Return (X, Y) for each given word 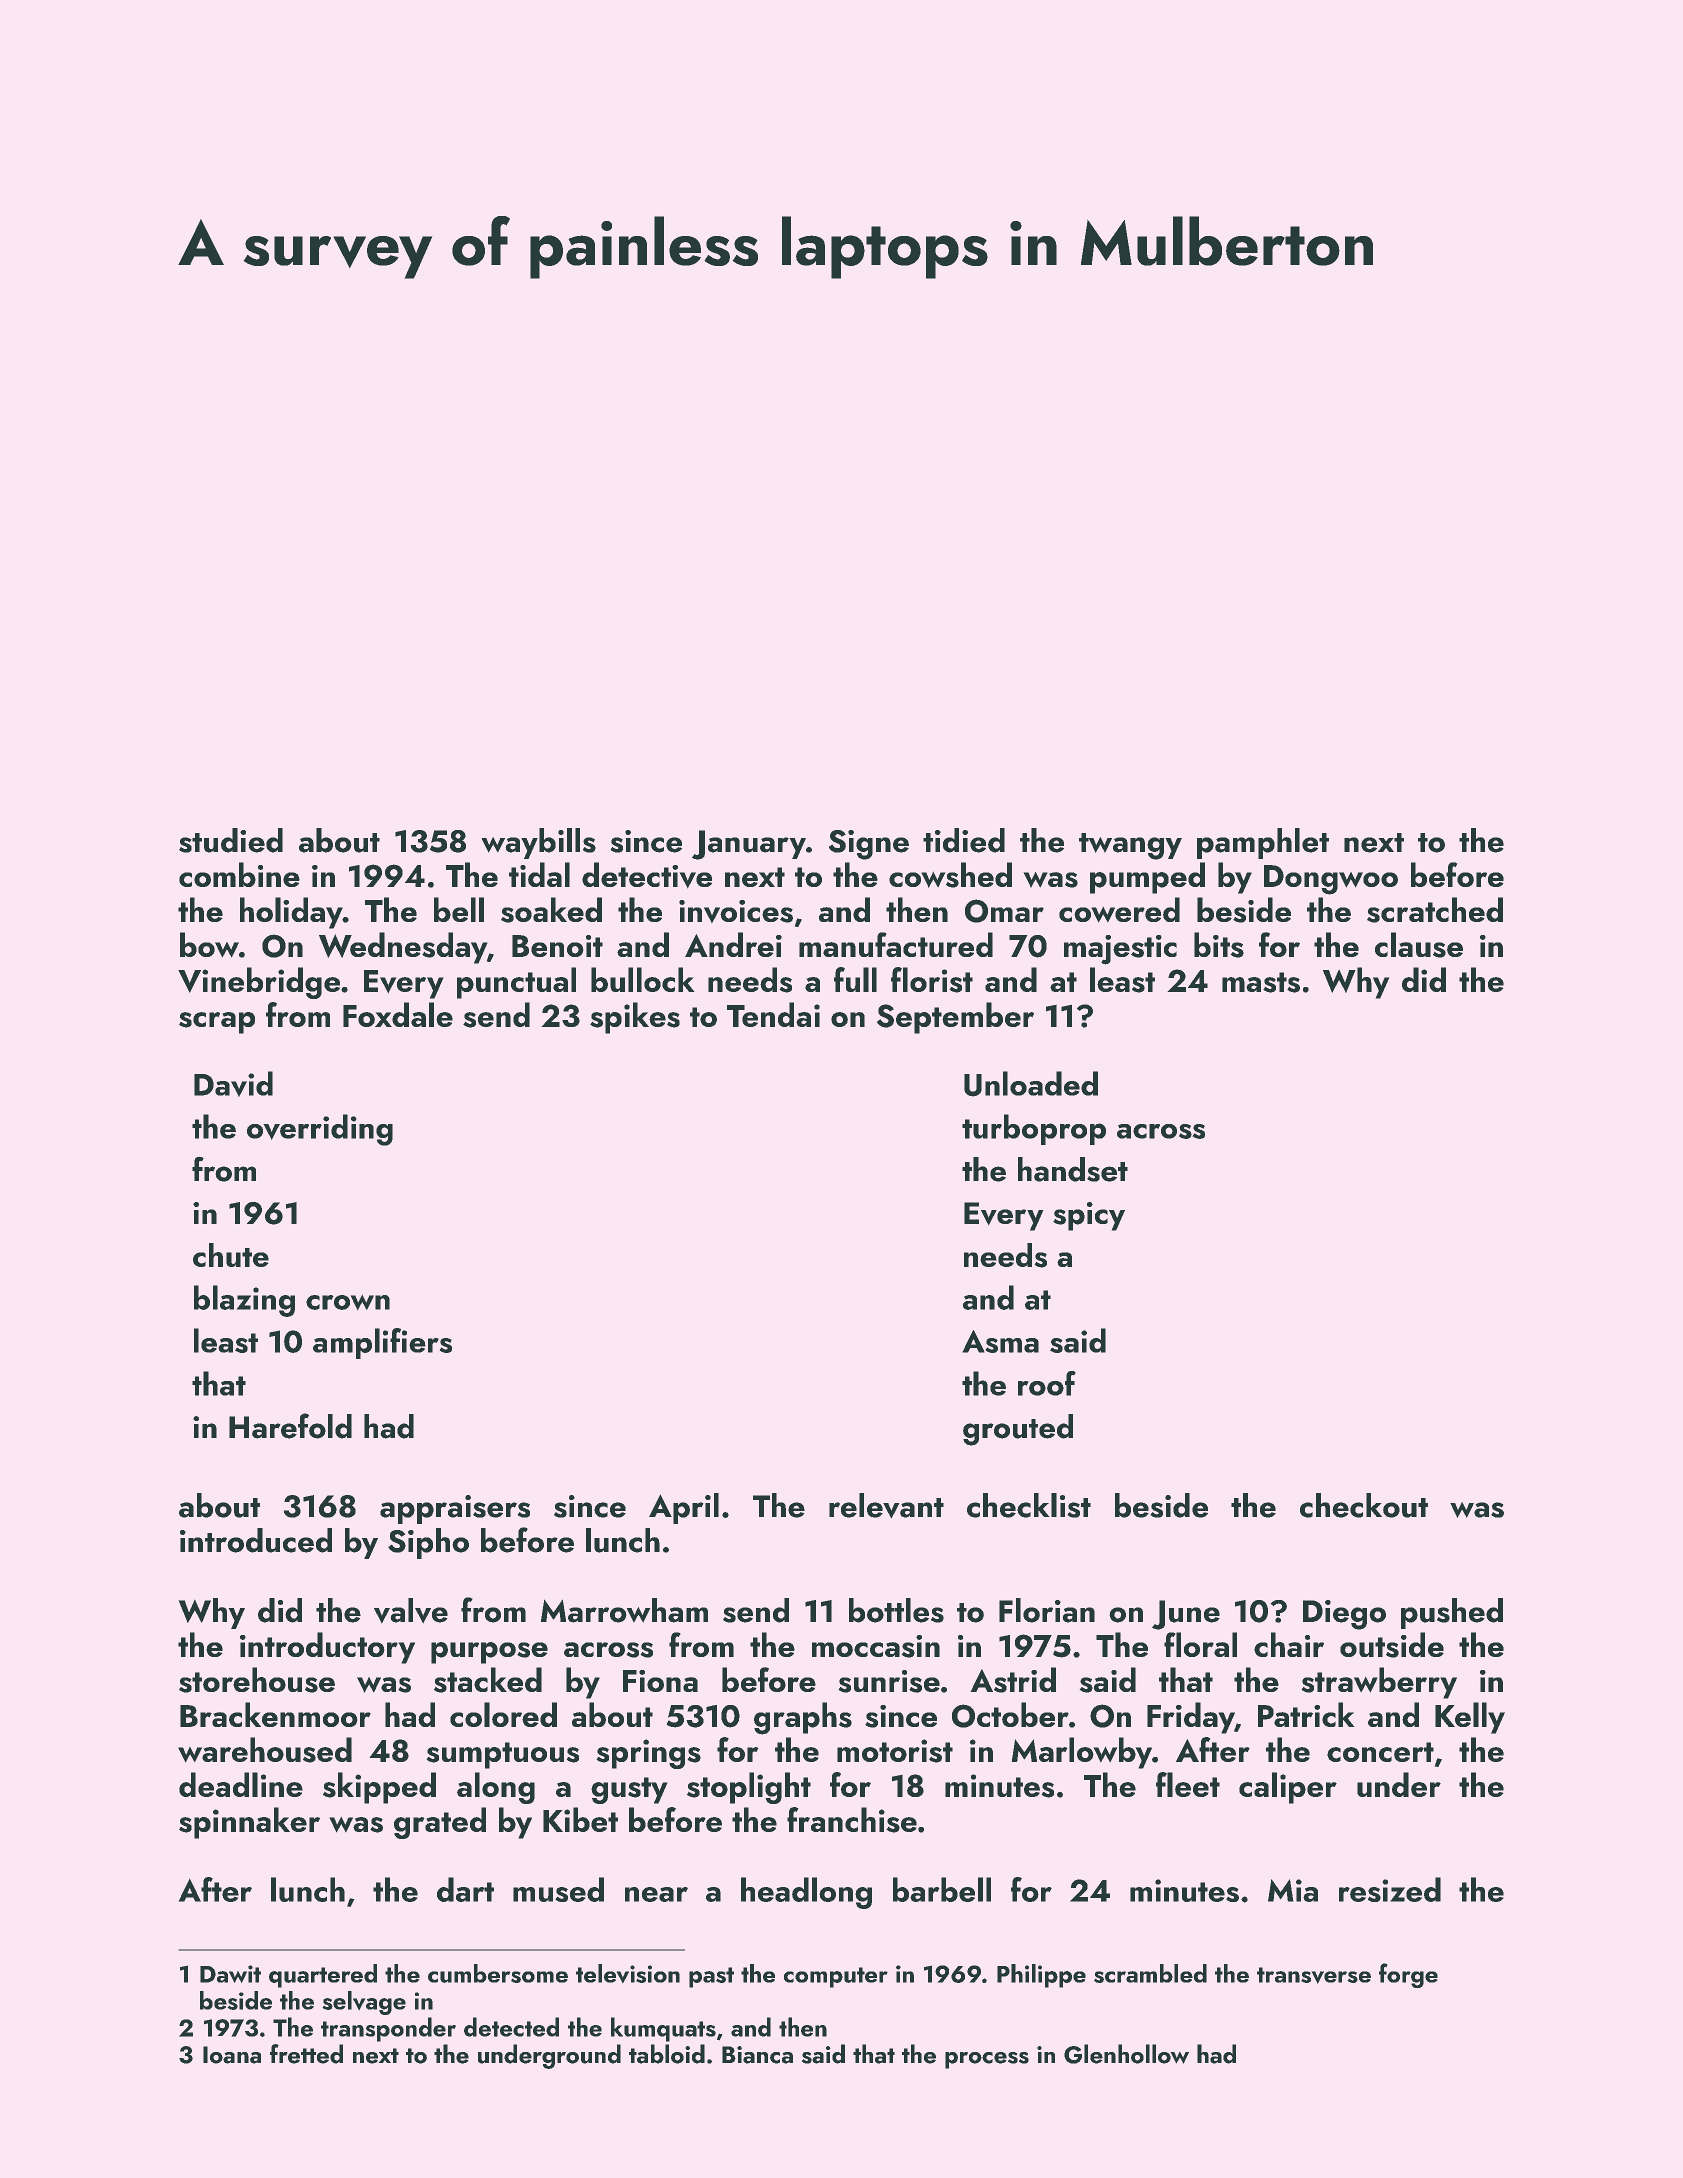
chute (231, 1255)
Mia (1293, 1890)
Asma (1001, 1341)
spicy (1089, 1216)
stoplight (749, 1788)
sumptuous (503, 1755)
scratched (1435, 910)
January (749, 845)
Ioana (232, 2055)
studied (231, 840)
